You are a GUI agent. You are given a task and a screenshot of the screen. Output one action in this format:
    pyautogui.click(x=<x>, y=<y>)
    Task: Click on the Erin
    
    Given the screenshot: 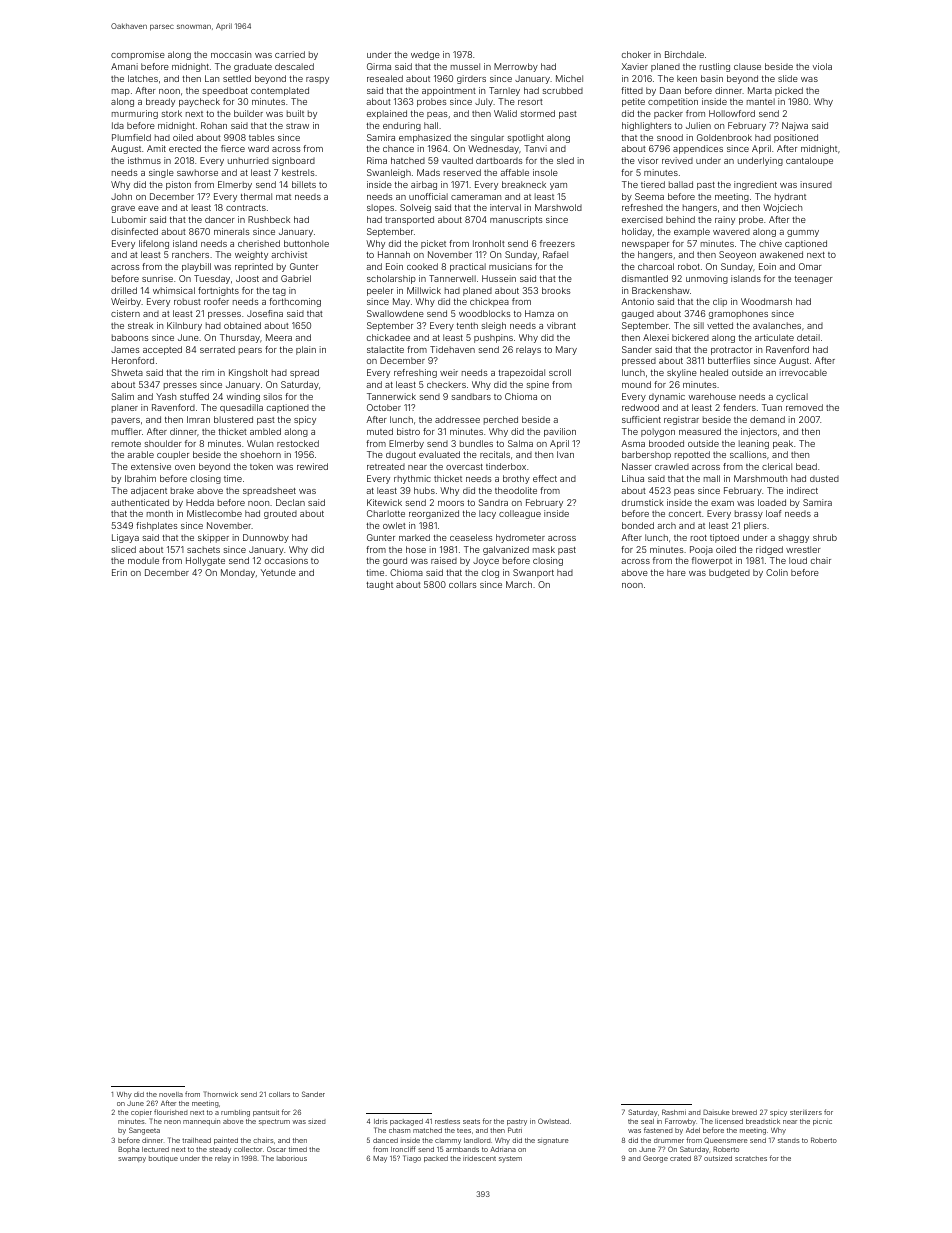 What is the action you would take?
    pyautogui.click(x=119, y=572)
